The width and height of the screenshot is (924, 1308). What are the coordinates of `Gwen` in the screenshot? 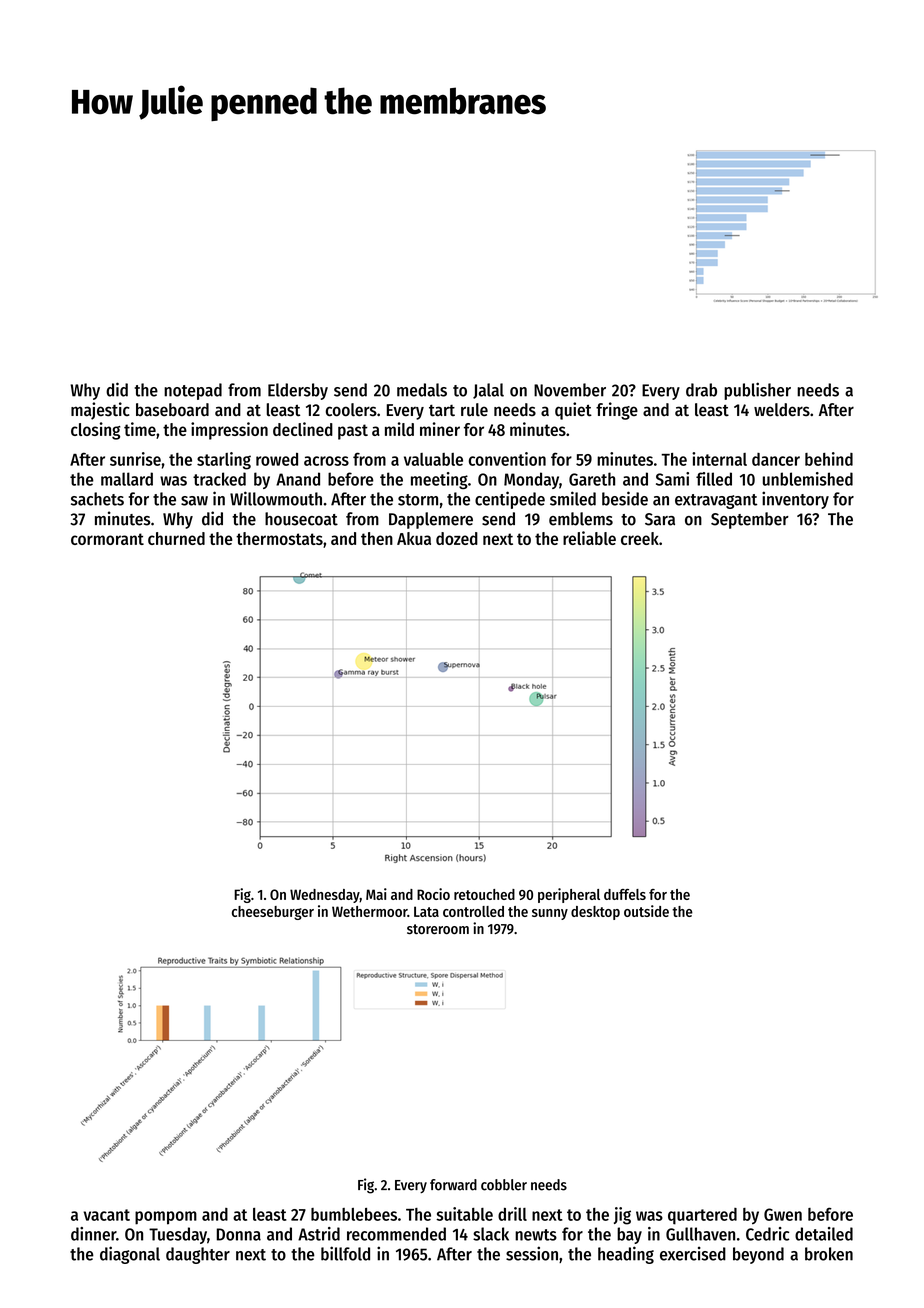 It's located at (783, 1214).
